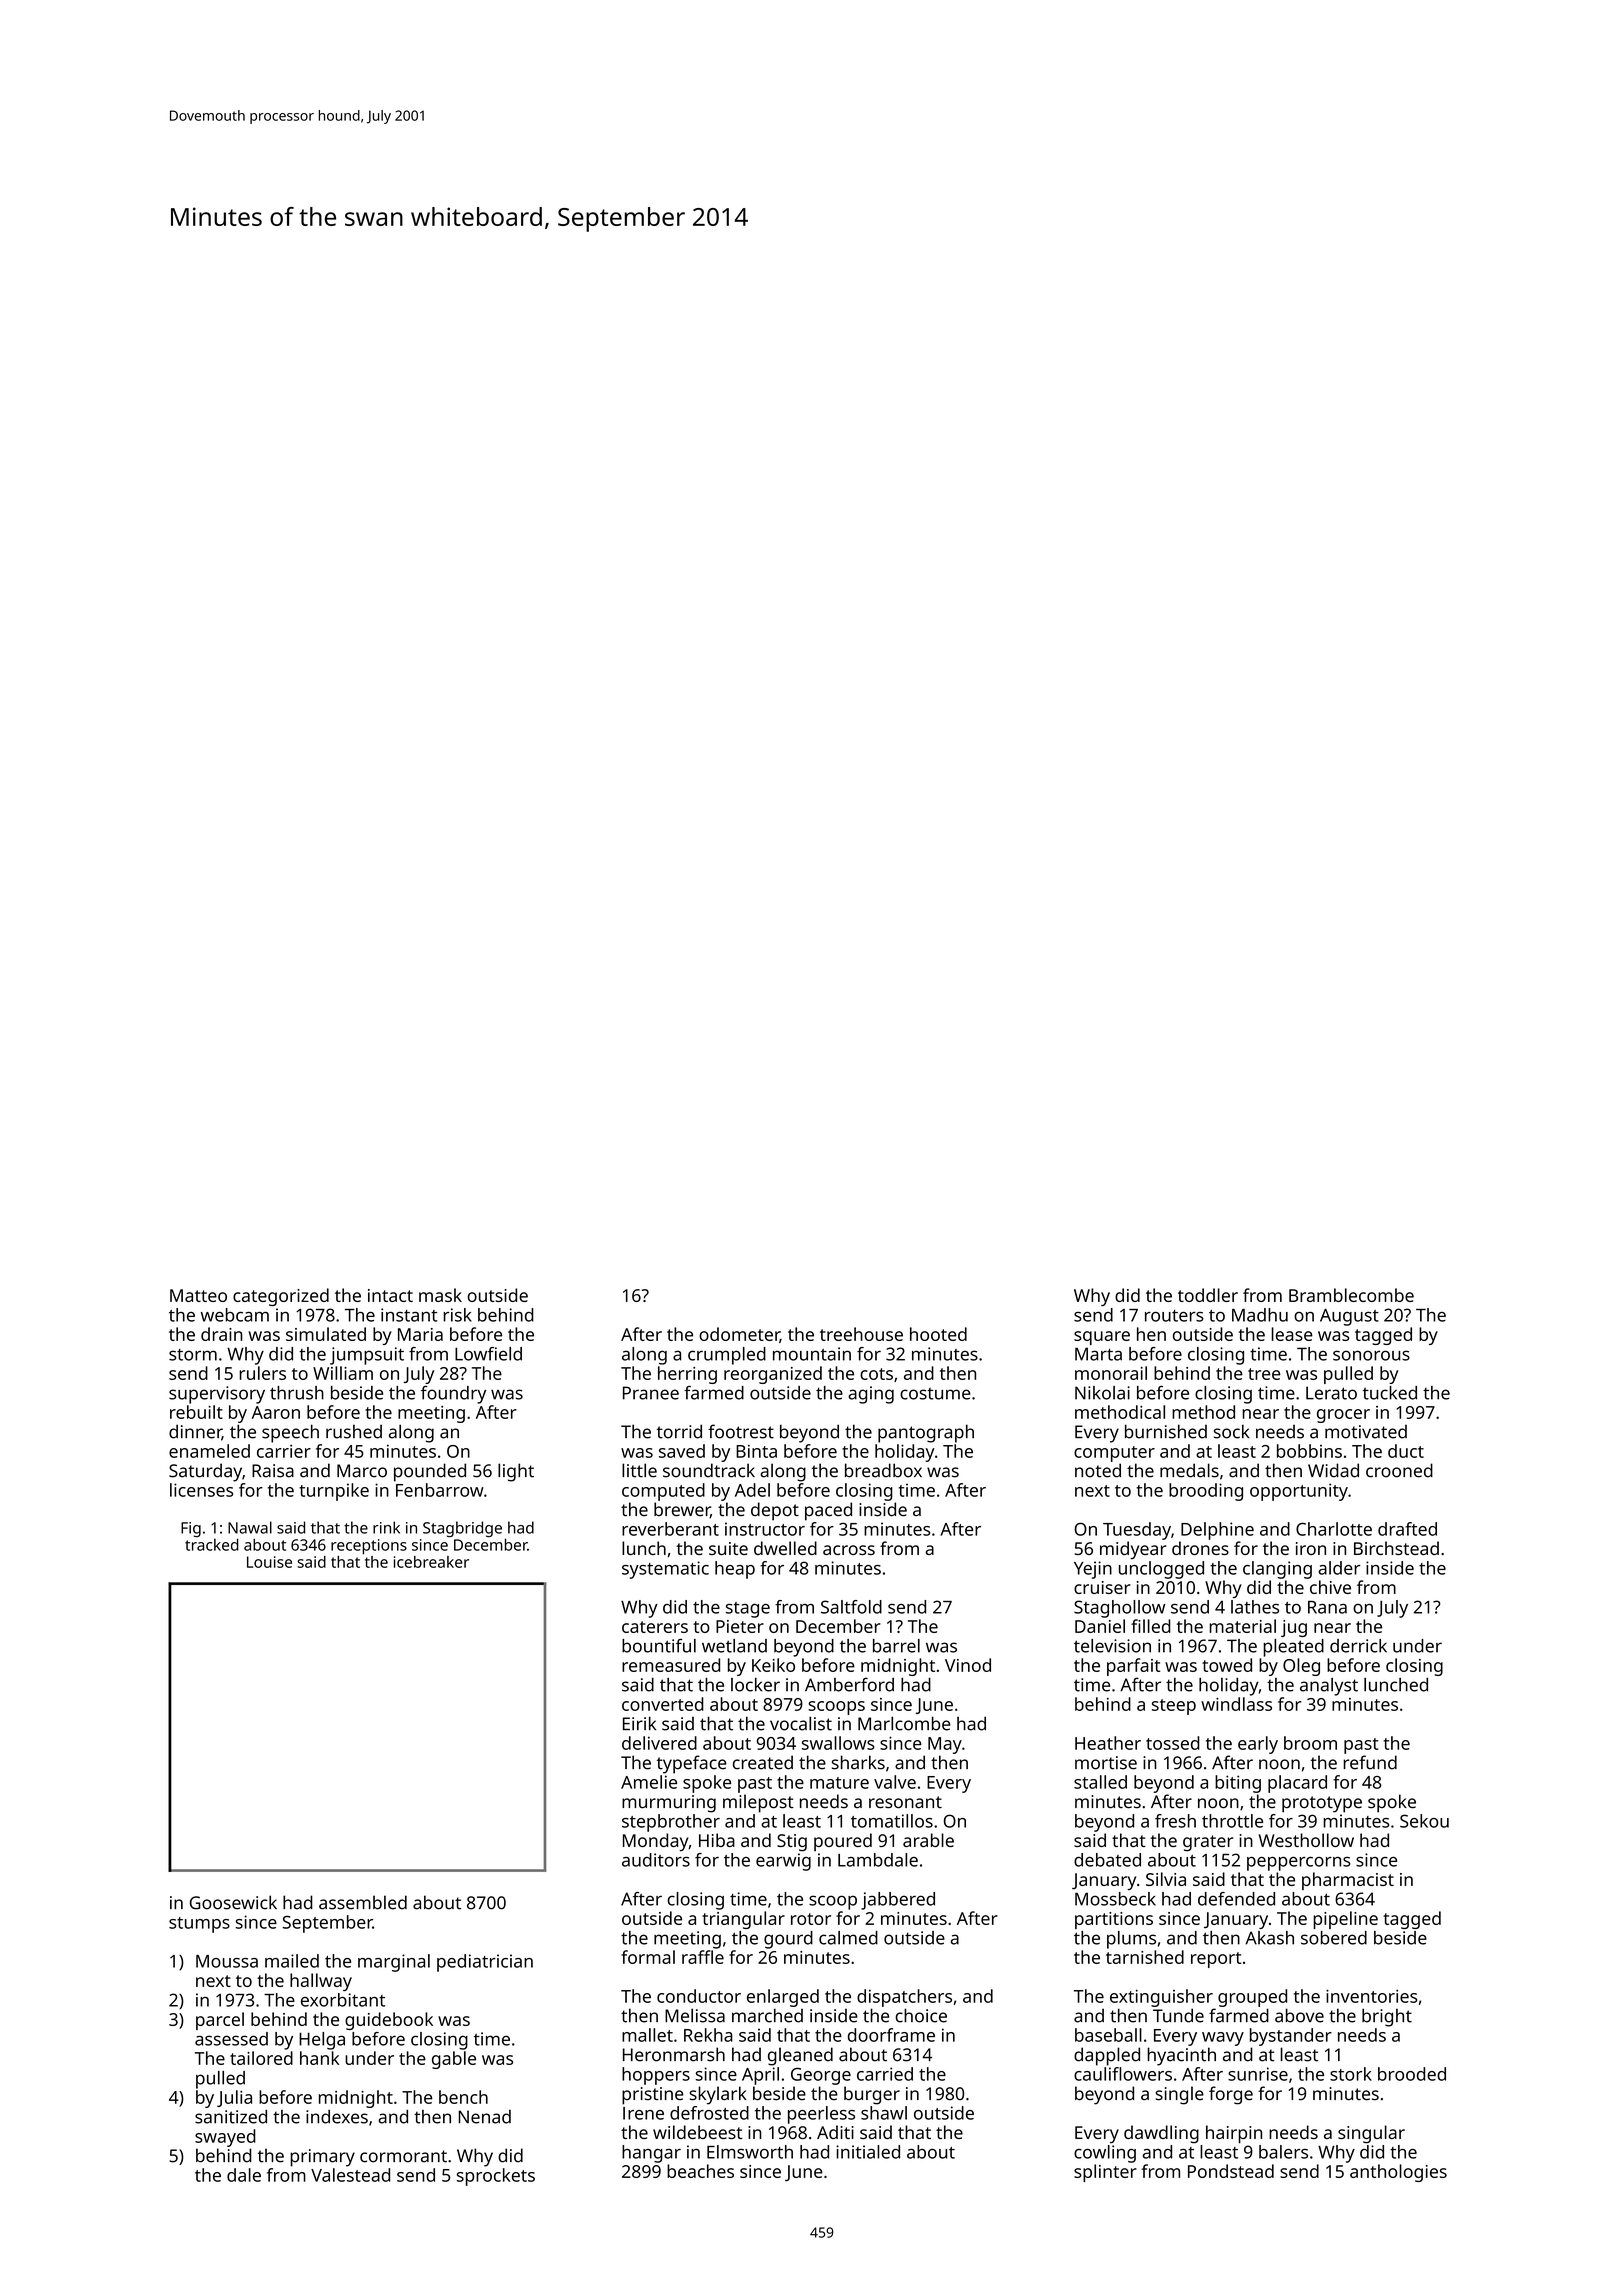 Image resolution: width=1620 pixels, height=2292 pixels. Describe the element at coordinates (440, 1490) in the screenshot. I see `Fenbarrow` at that location.
